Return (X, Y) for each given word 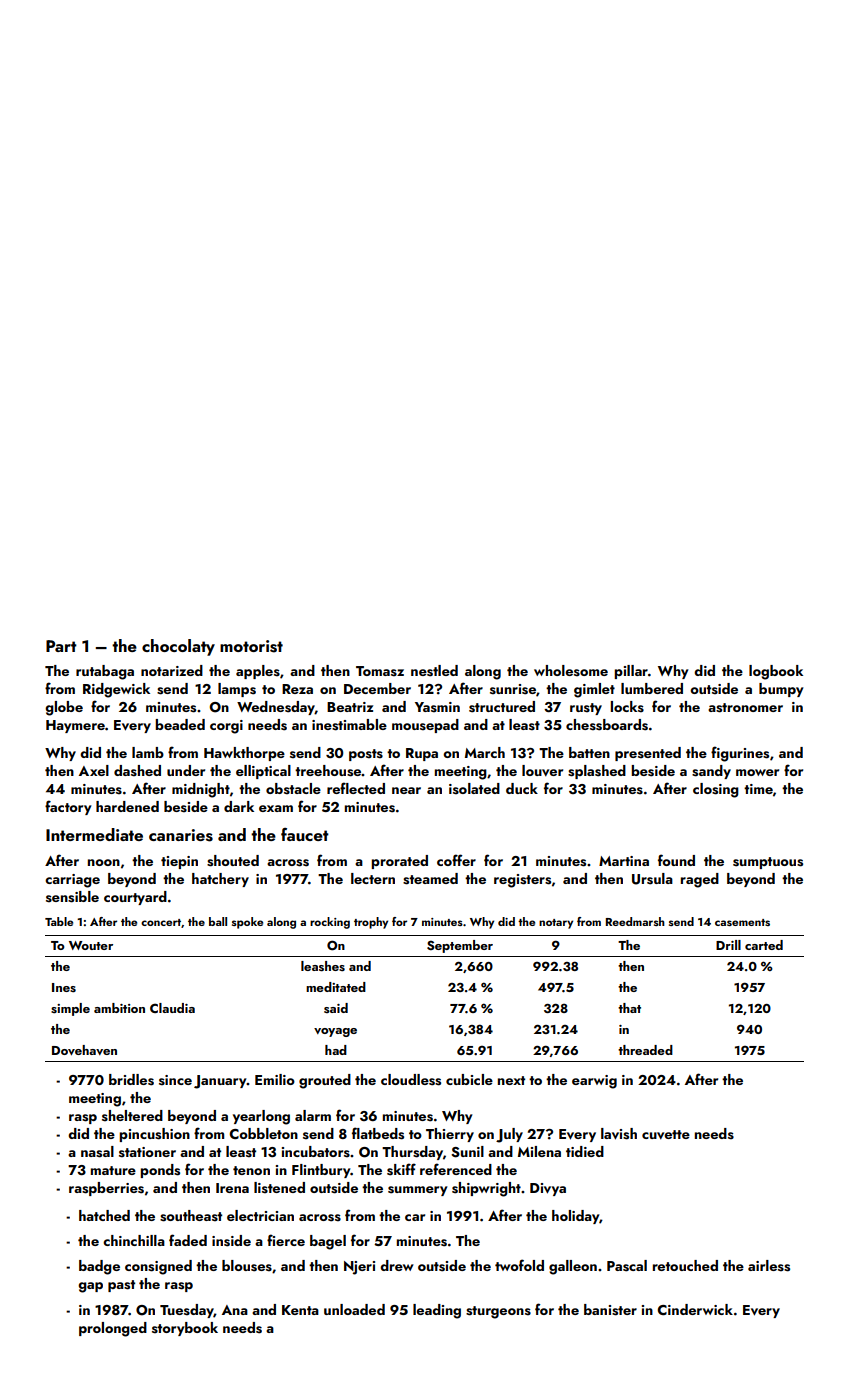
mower (757, 772)
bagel (328, 1242)
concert (161, 922)
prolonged (113, 1329)
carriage (72, 881)
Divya (548, 1189)
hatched (104, 1215)
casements (742, 922)
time (758, 789)
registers (522, 881)
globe (64, 708)
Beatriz (350, 707)
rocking (330, 923)
